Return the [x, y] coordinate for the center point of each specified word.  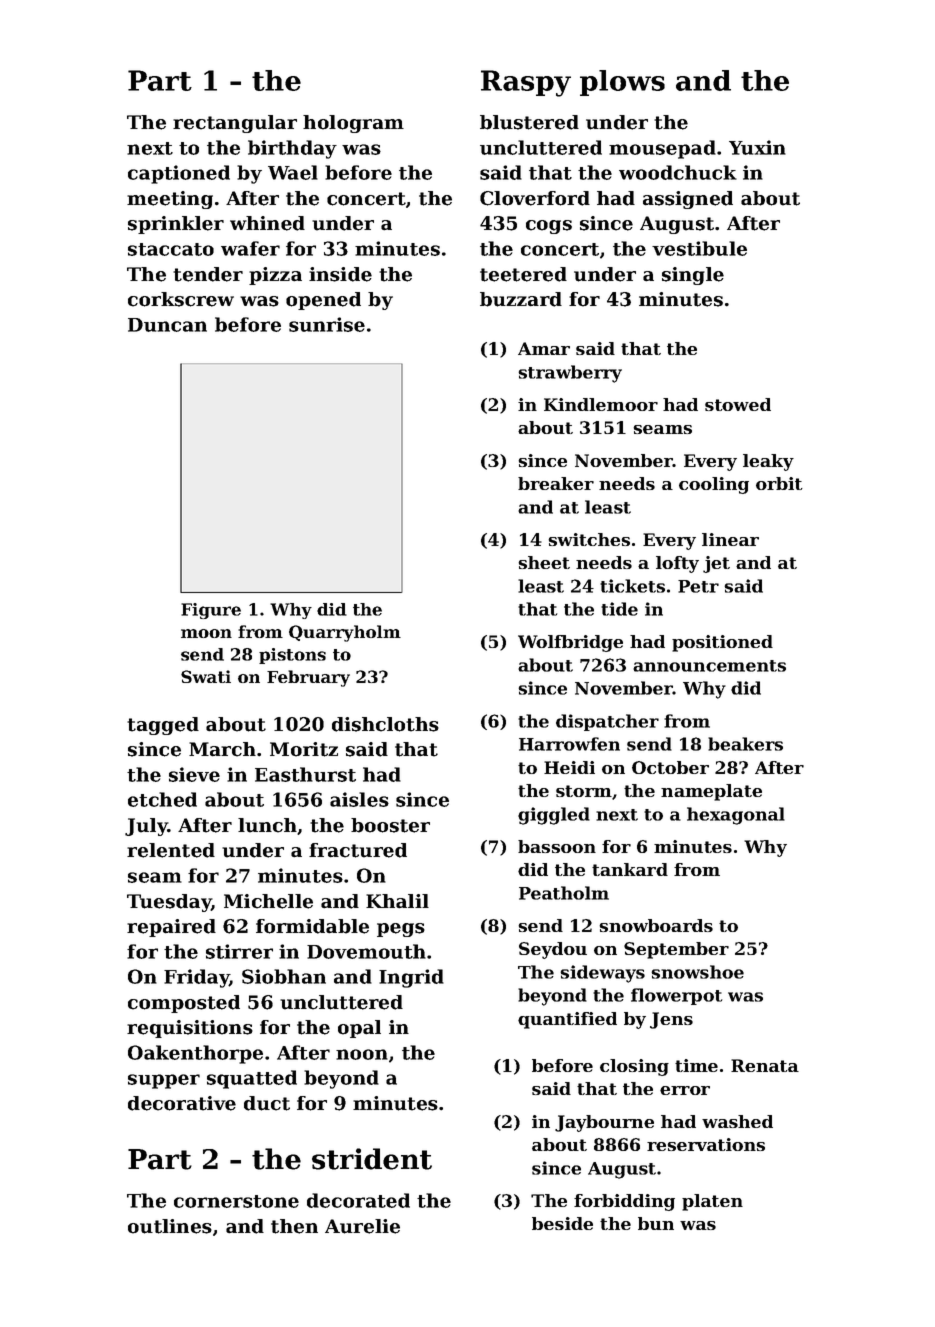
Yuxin [757, 147]
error [685, 1090]
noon [362, 1054]
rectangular [235, 124]
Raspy [526, 83]
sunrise [327, 324]
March [222, 749]
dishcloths [385, 724]
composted [184, 1004]
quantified [567, 1020]
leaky [768, 462]
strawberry [570, 374]
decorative [182, 1103]
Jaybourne [604, 1123]
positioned [722, 643]
